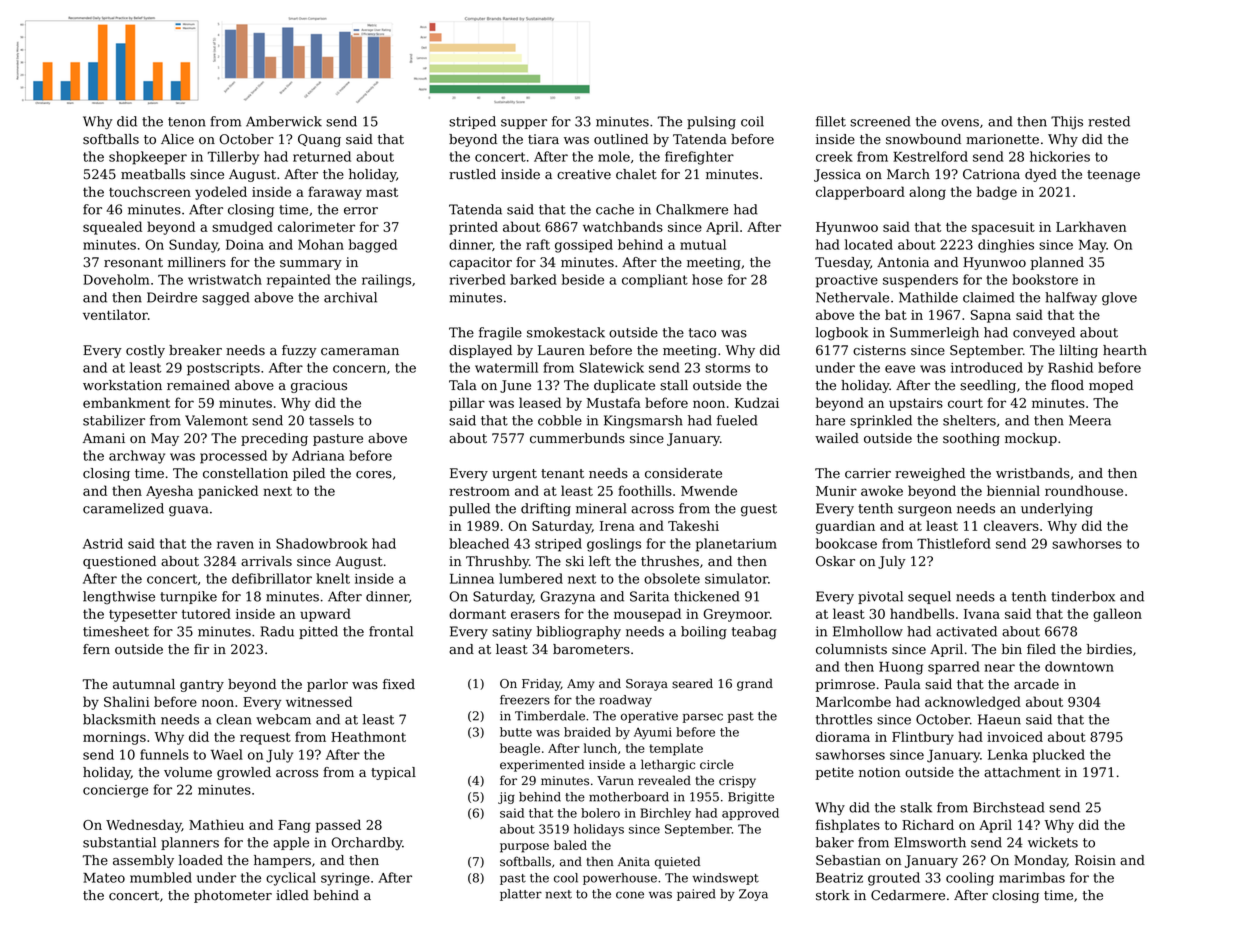  Describe the element at coordinates (374, 475) in the screenshot. I see `cores` at that location.
